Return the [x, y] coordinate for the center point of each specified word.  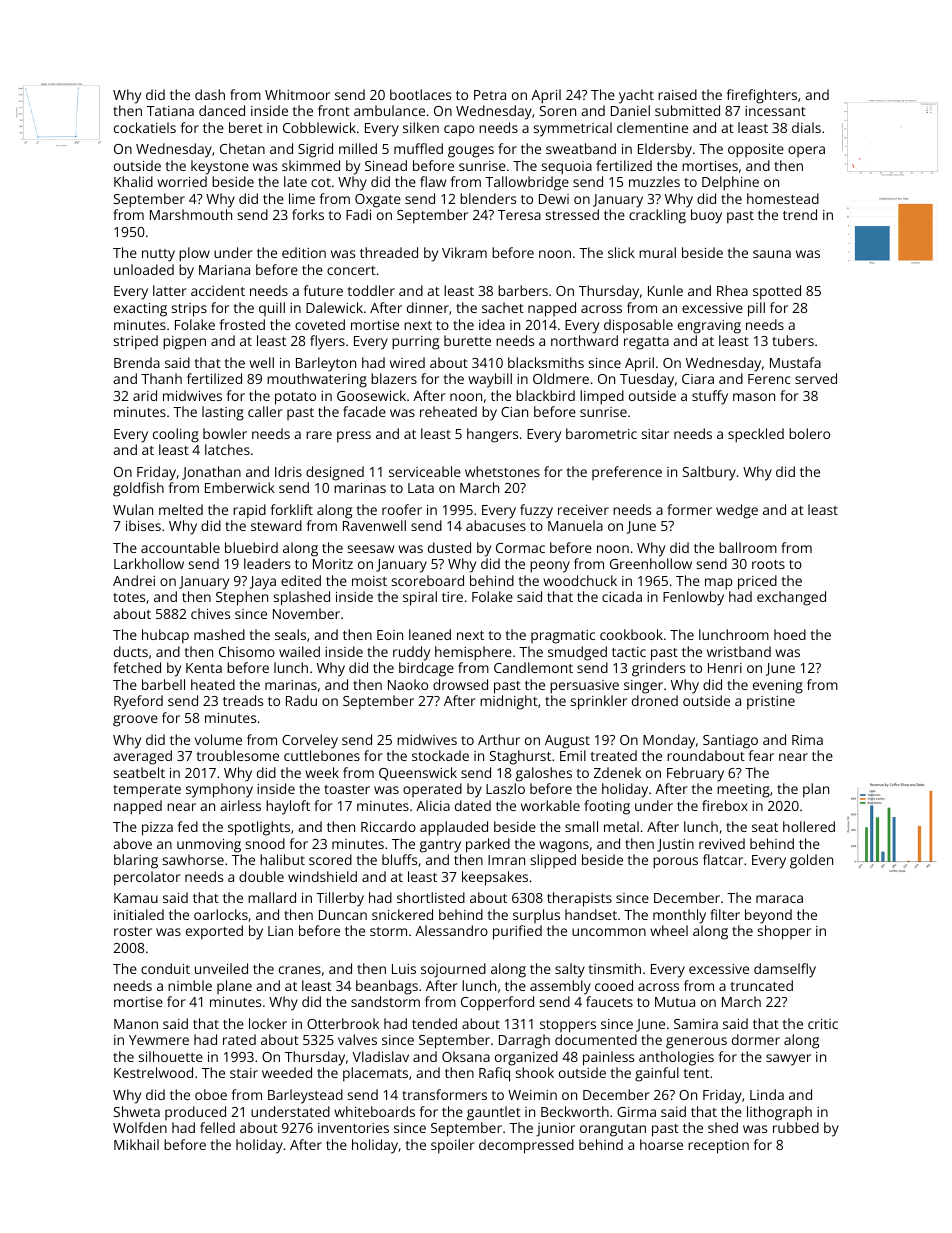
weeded [287, 1072]
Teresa [519, 215]
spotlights [259, 828]
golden [811, 861]
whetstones [502, 471]
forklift [292, 509]
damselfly [785, 970]
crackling [657, 216]
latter [170, 290]
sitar [655, 434]
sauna [772, 254]
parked [488, 845]
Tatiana [170, 111]
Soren [558, 111]
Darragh [524, 1041]
